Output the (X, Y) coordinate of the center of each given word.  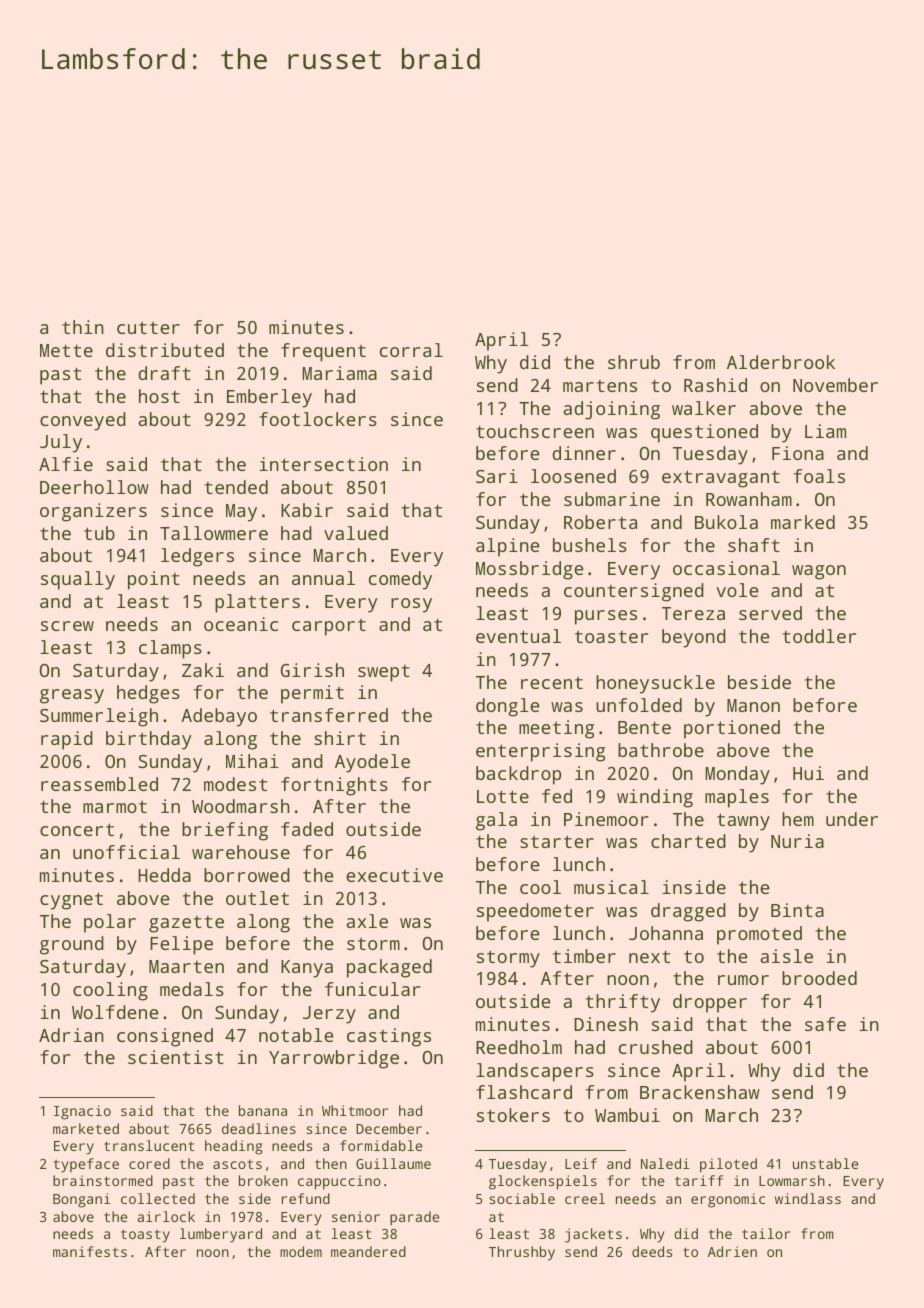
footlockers (318, 419)
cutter (148, 327)
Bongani (82, 1200)
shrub (634, 362)
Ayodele (372, 763)
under (852, 819)
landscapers (535, 1072)
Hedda (164, 875)
